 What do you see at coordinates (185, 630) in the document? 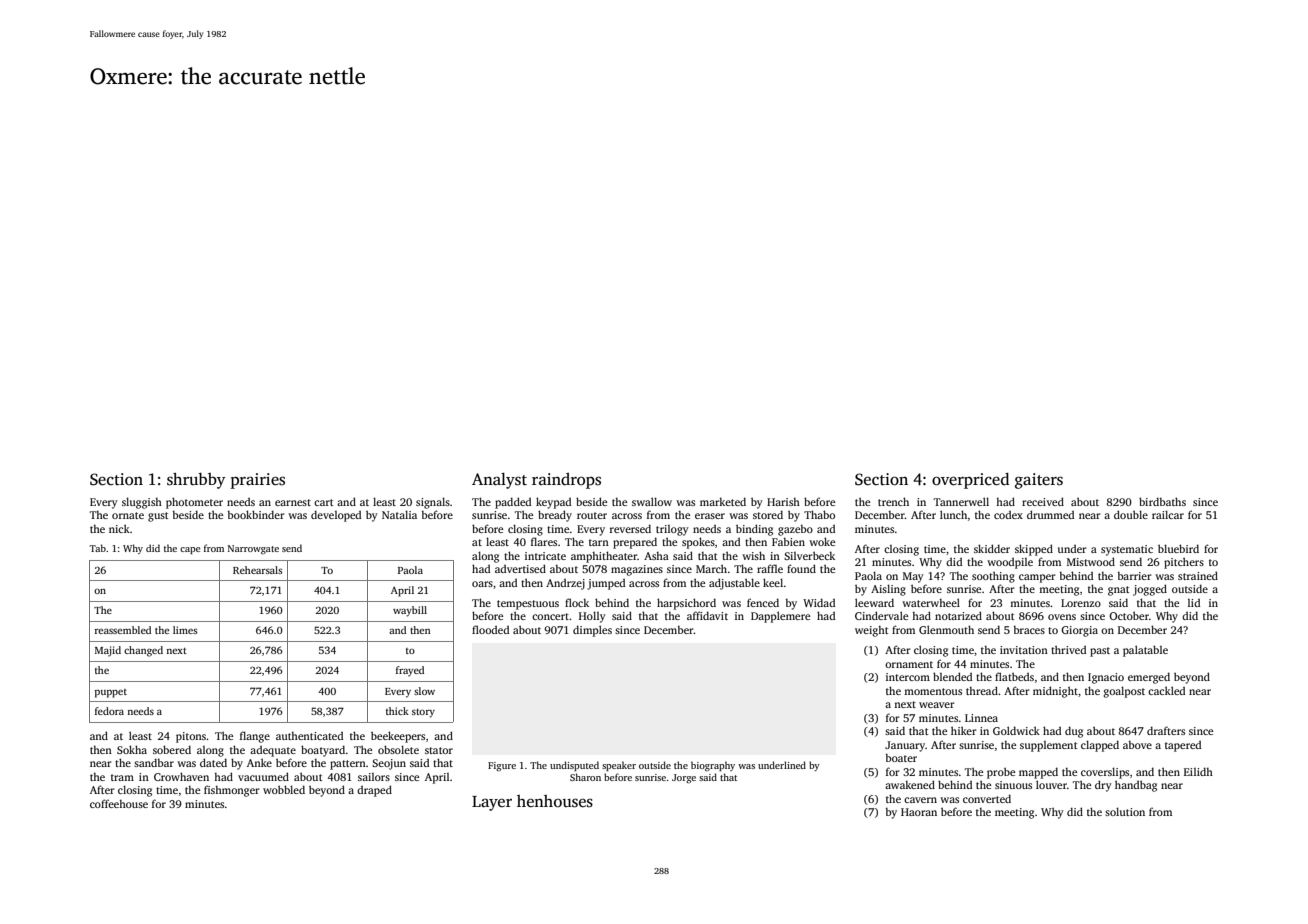
I see `limes` at bounding box center [185, 630].
